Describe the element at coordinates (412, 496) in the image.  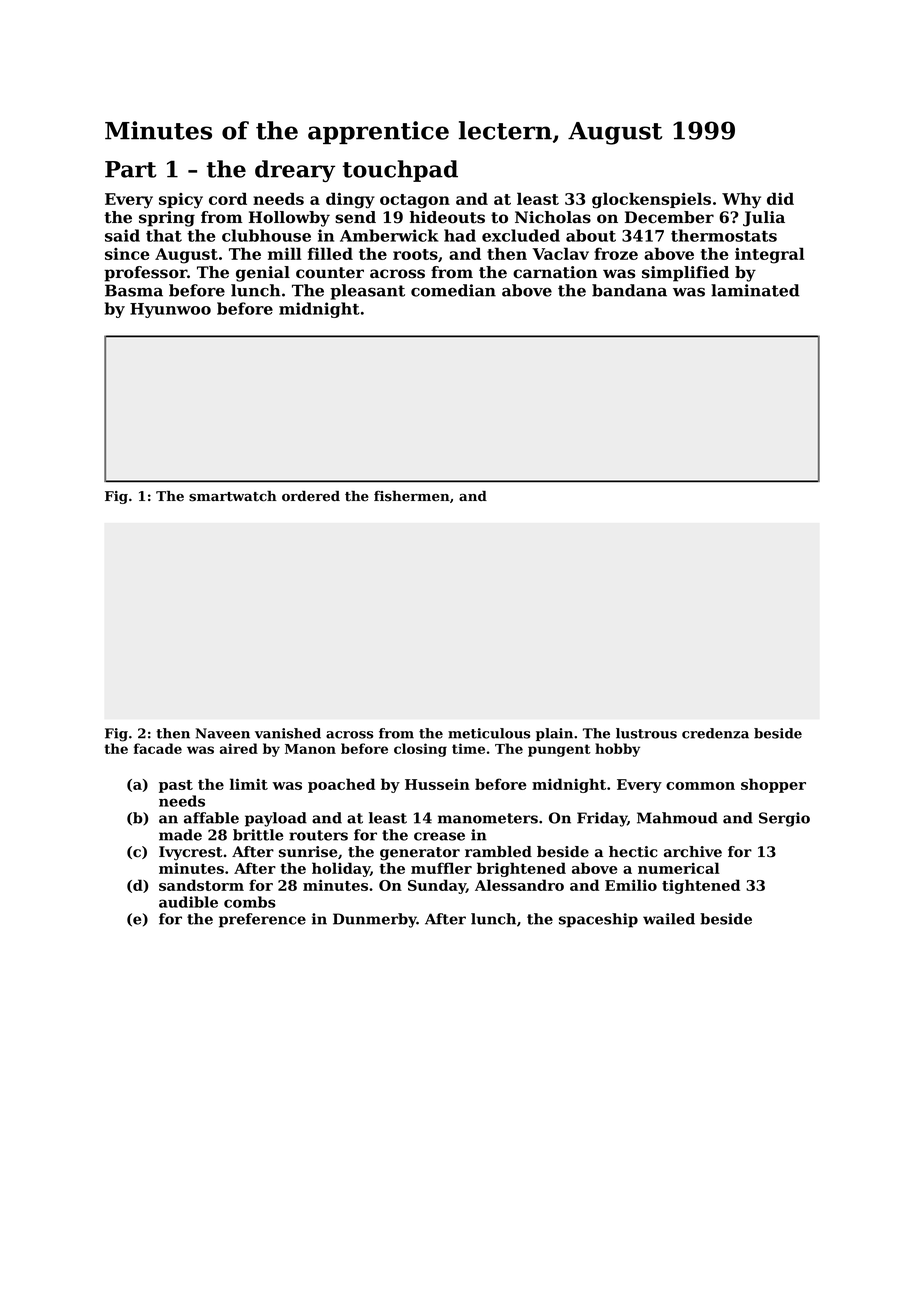
I see `fishermen` at that location.
